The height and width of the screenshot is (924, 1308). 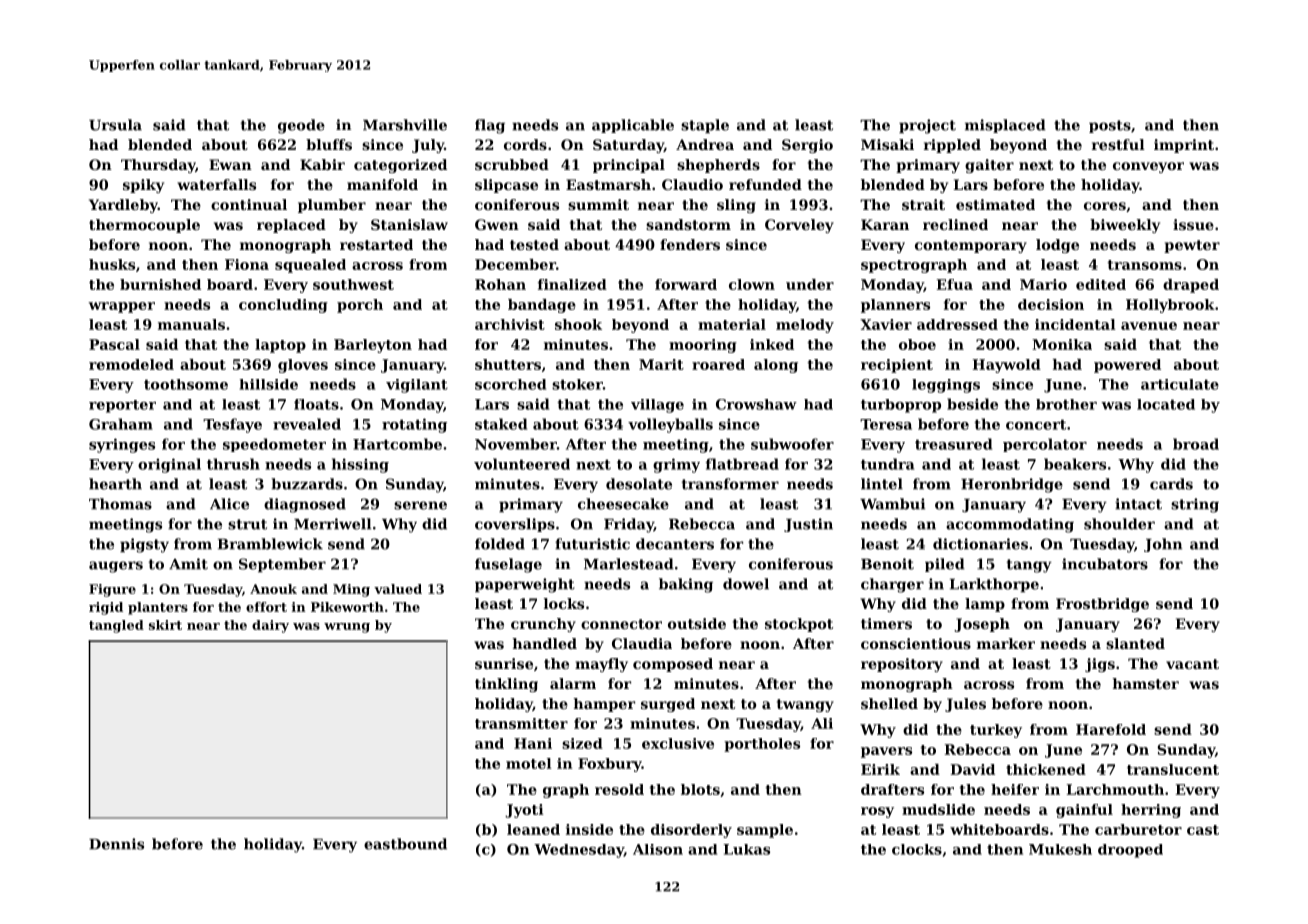 What do you see at coordinates (982, 625) in the screenshot?
I see `Joseph` at bounding box center [982, 625].
